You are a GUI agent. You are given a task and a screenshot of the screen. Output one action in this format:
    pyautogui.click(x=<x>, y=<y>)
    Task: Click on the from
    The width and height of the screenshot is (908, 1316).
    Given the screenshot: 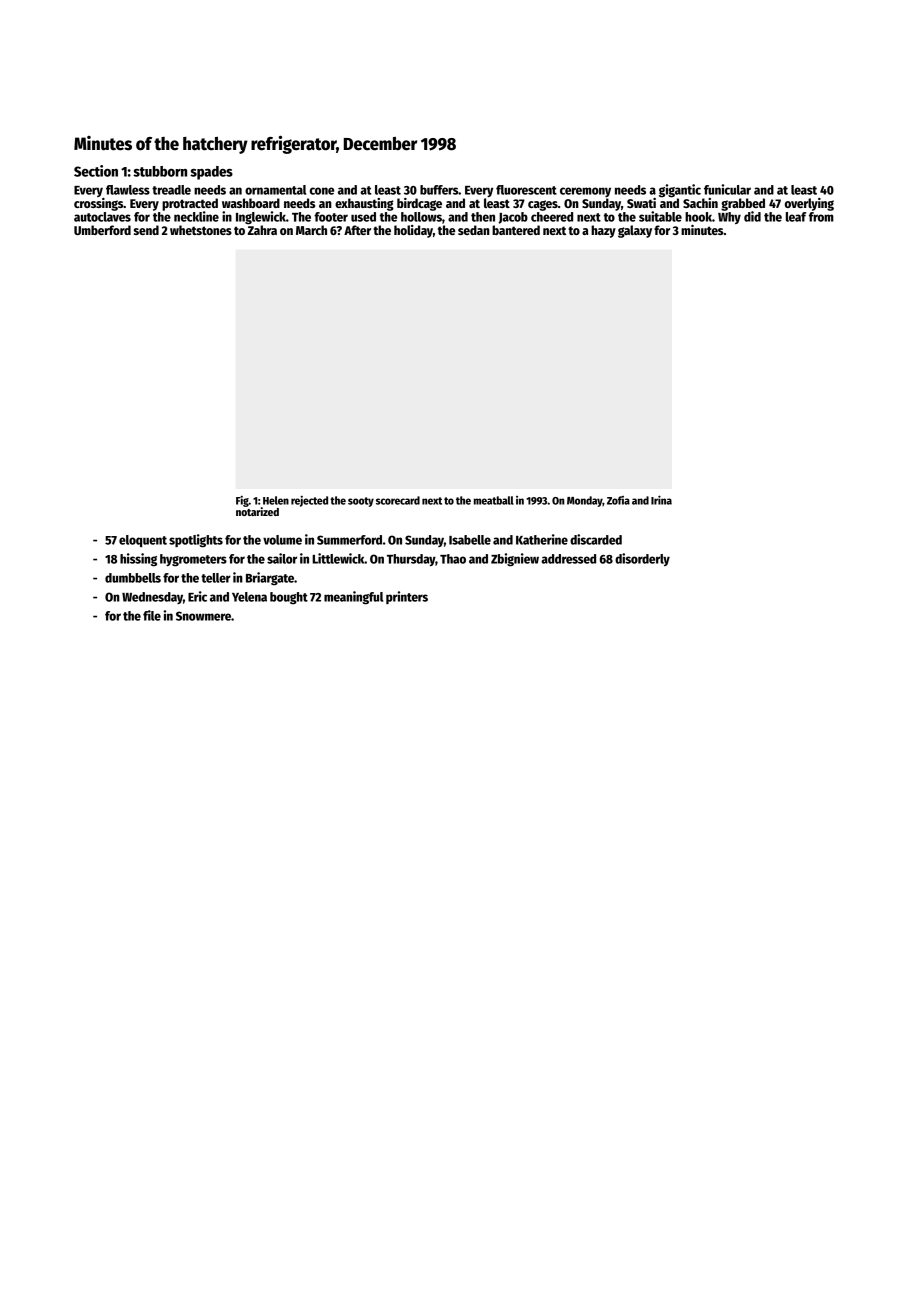 What is the action you would take?
    pyautogui.click(x=821, y=217)
